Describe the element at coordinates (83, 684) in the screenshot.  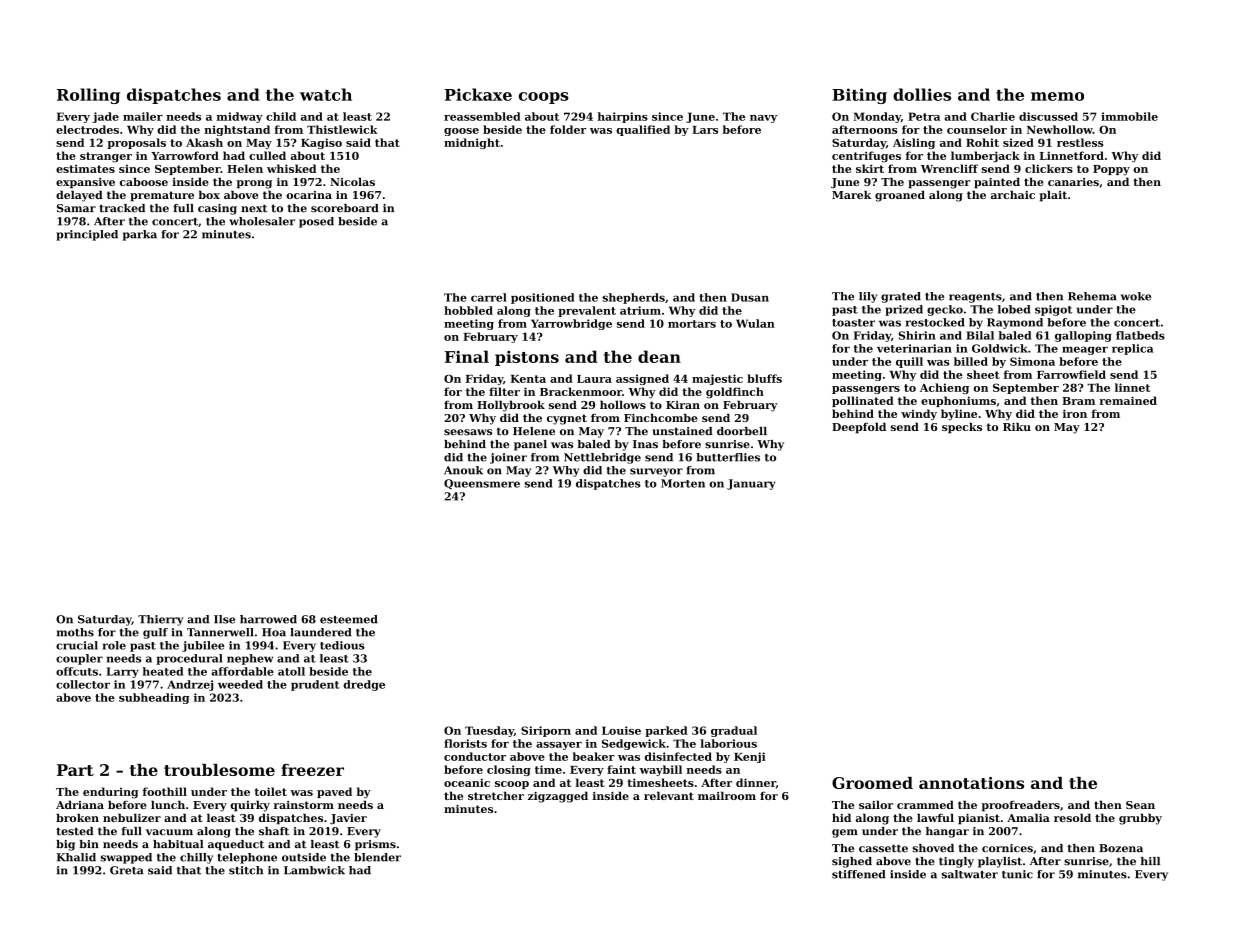
I see `collector` at that location.
